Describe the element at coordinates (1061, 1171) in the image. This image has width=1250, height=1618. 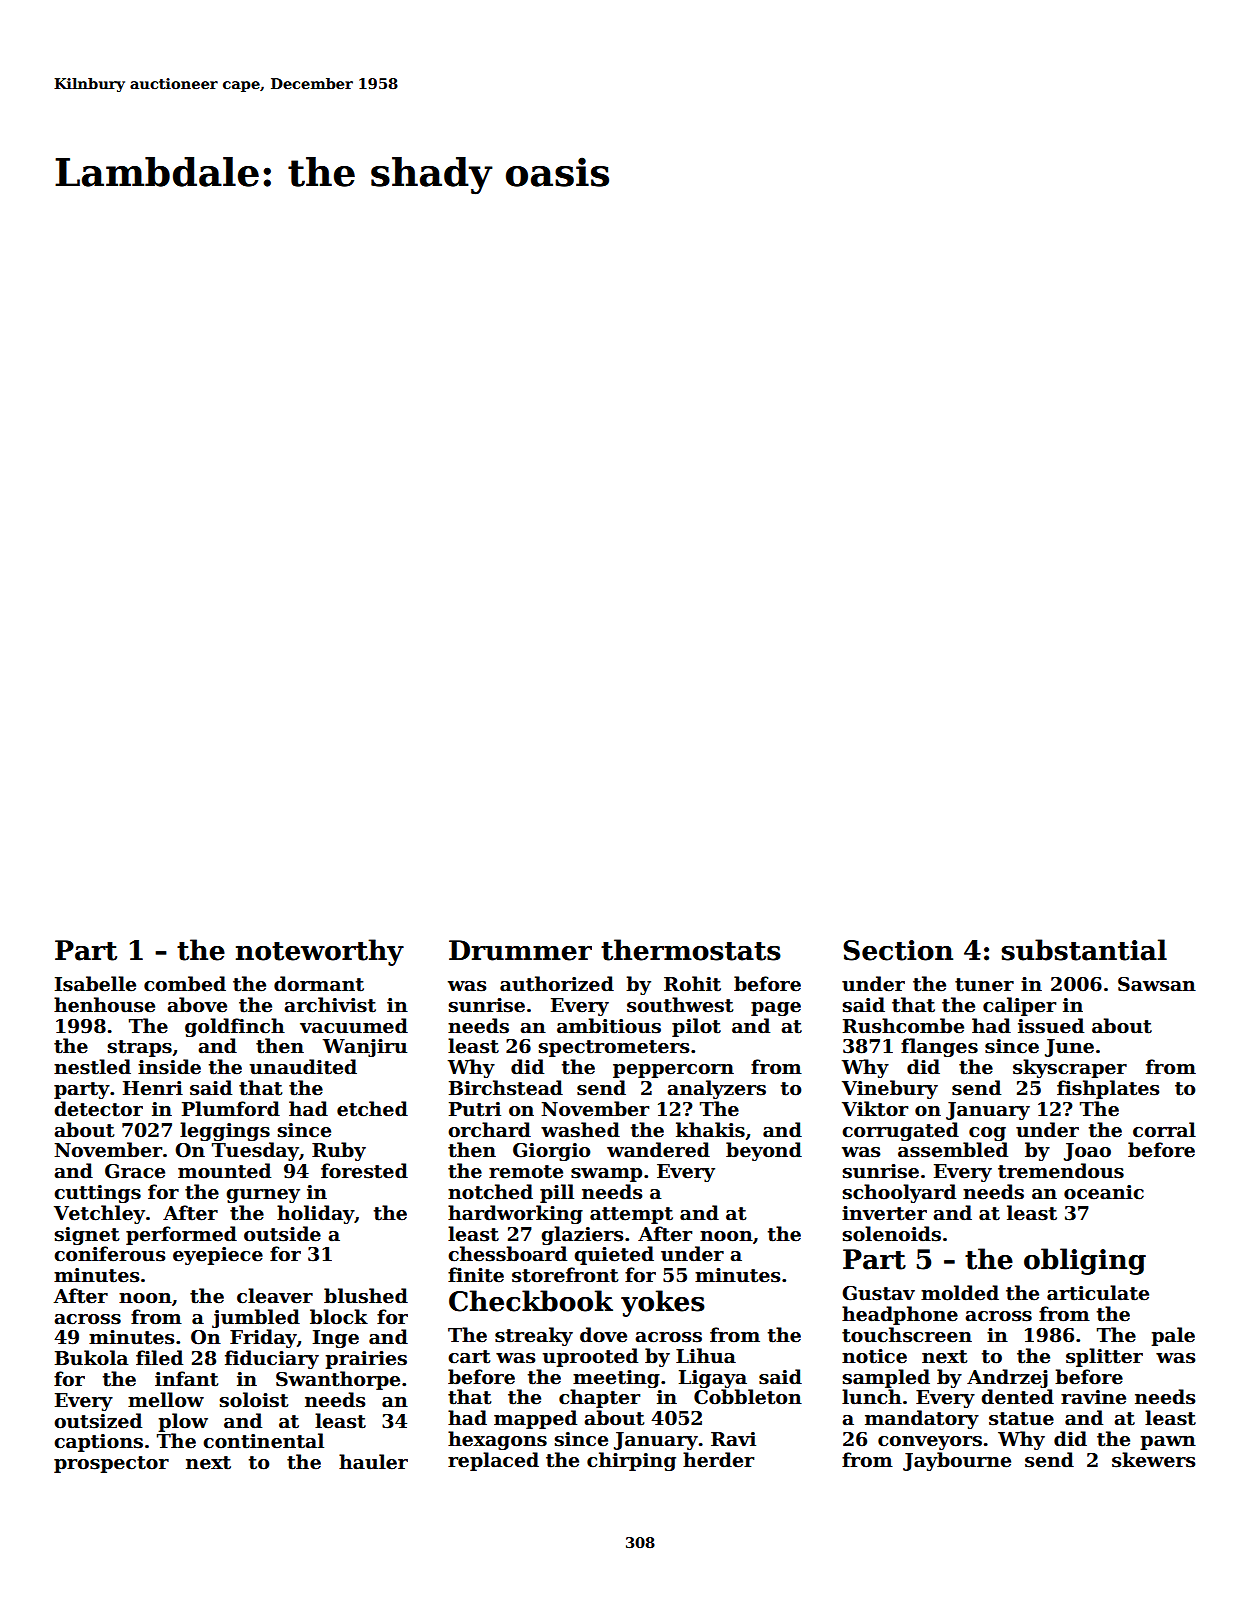
I see `tremendous` at that location.
